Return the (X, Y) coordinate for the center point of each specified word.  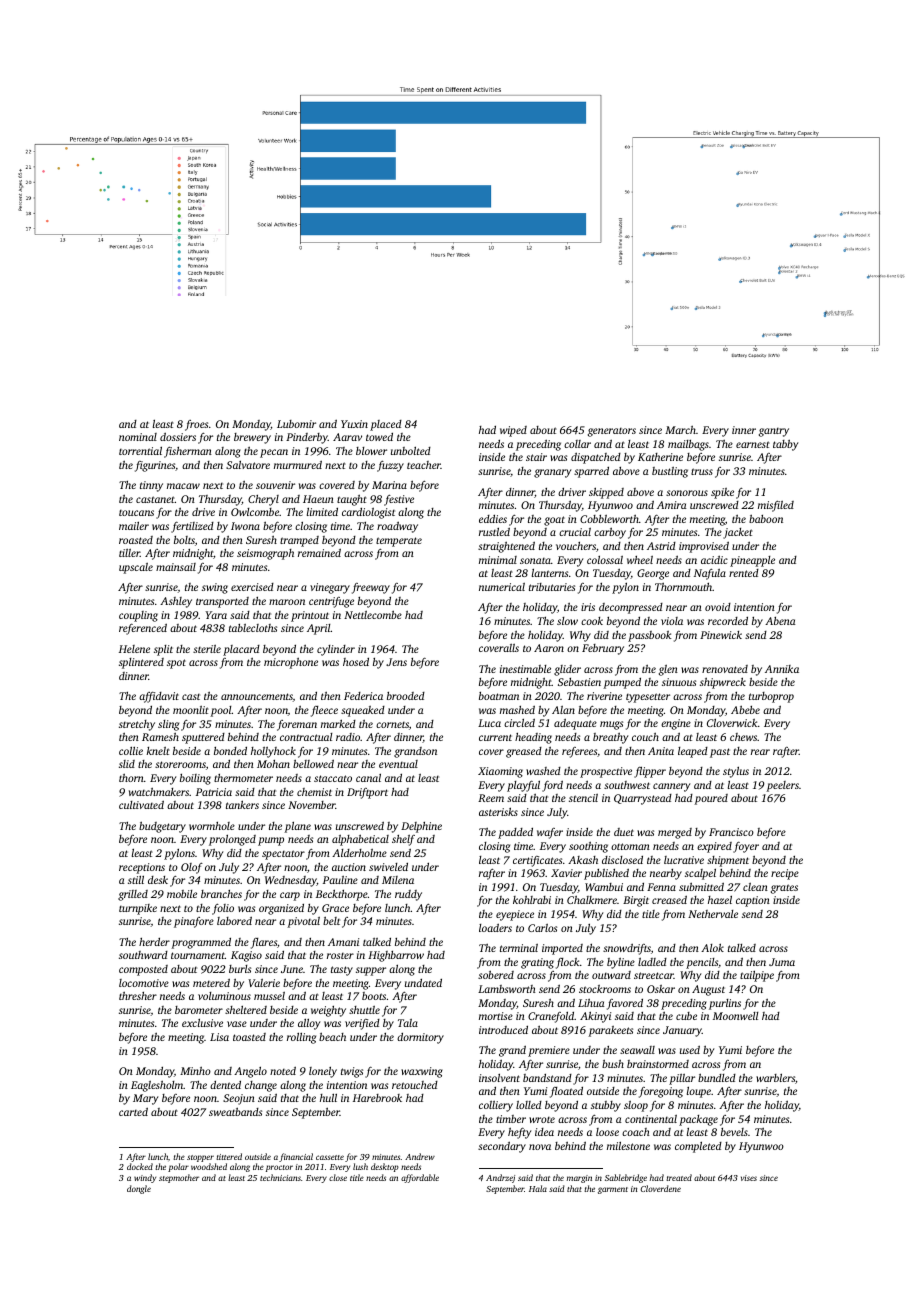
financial (296, 1157)
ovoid (718, 607)
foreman (297, 725)
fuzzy (390, 466)
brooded (406, 696)
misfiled (776, 506)
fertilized (192, 527)
